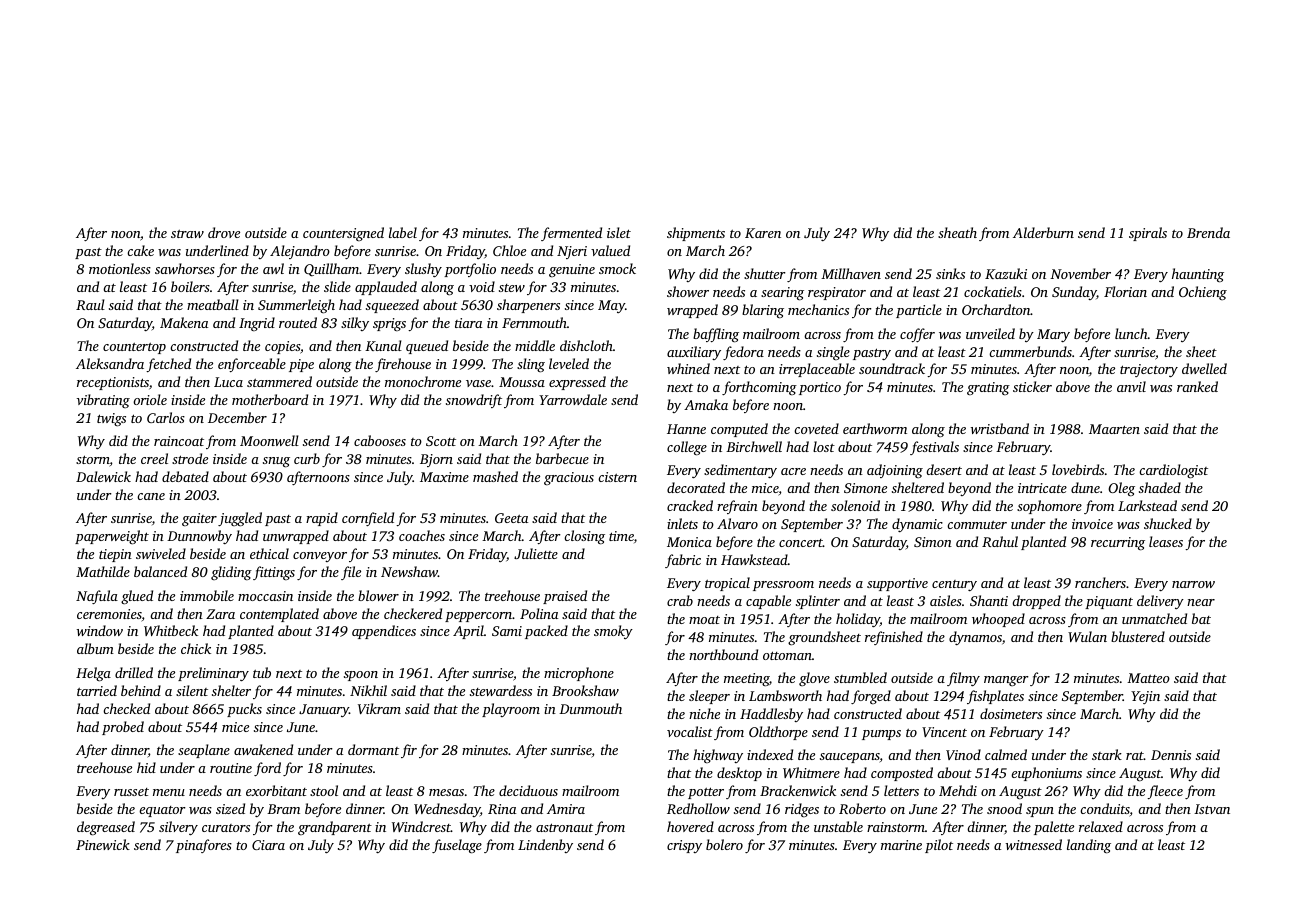 The height and width of the screenshot is (924, 1308). Describe the element at coordinates (457, 846) in the screenshot. I see `fuselage` at that location.
